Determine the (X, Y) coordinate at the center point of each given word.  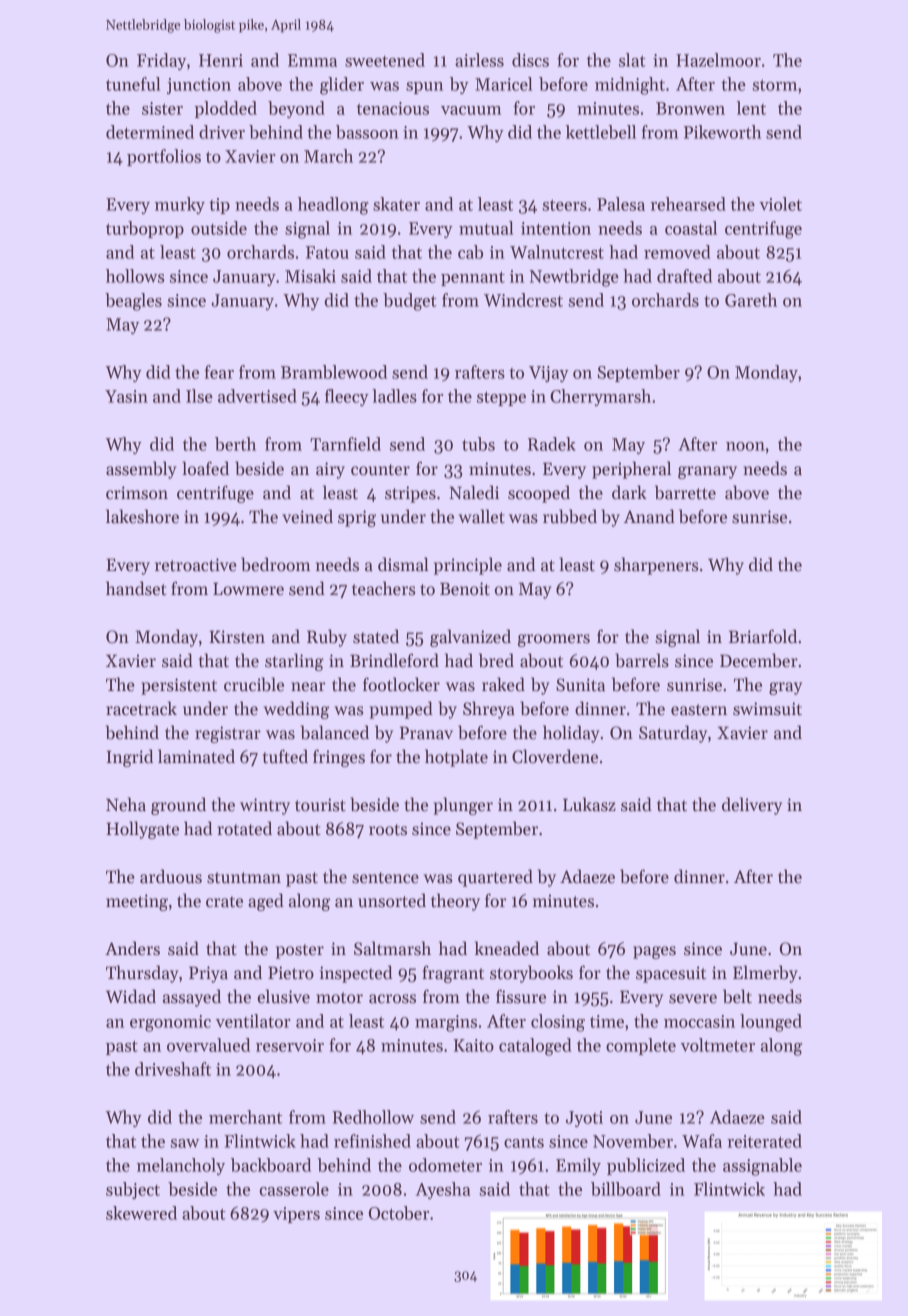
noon (745, 446)
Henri (221, 60)
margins (446, 1023)
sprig (357, 518)
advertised (257, 396)
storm (775, 85)
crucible (254, 684)
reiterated (764, 1141)
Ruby (327, 638)
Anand (649, 516)
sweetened (385, 60)
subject (133, 1190)
